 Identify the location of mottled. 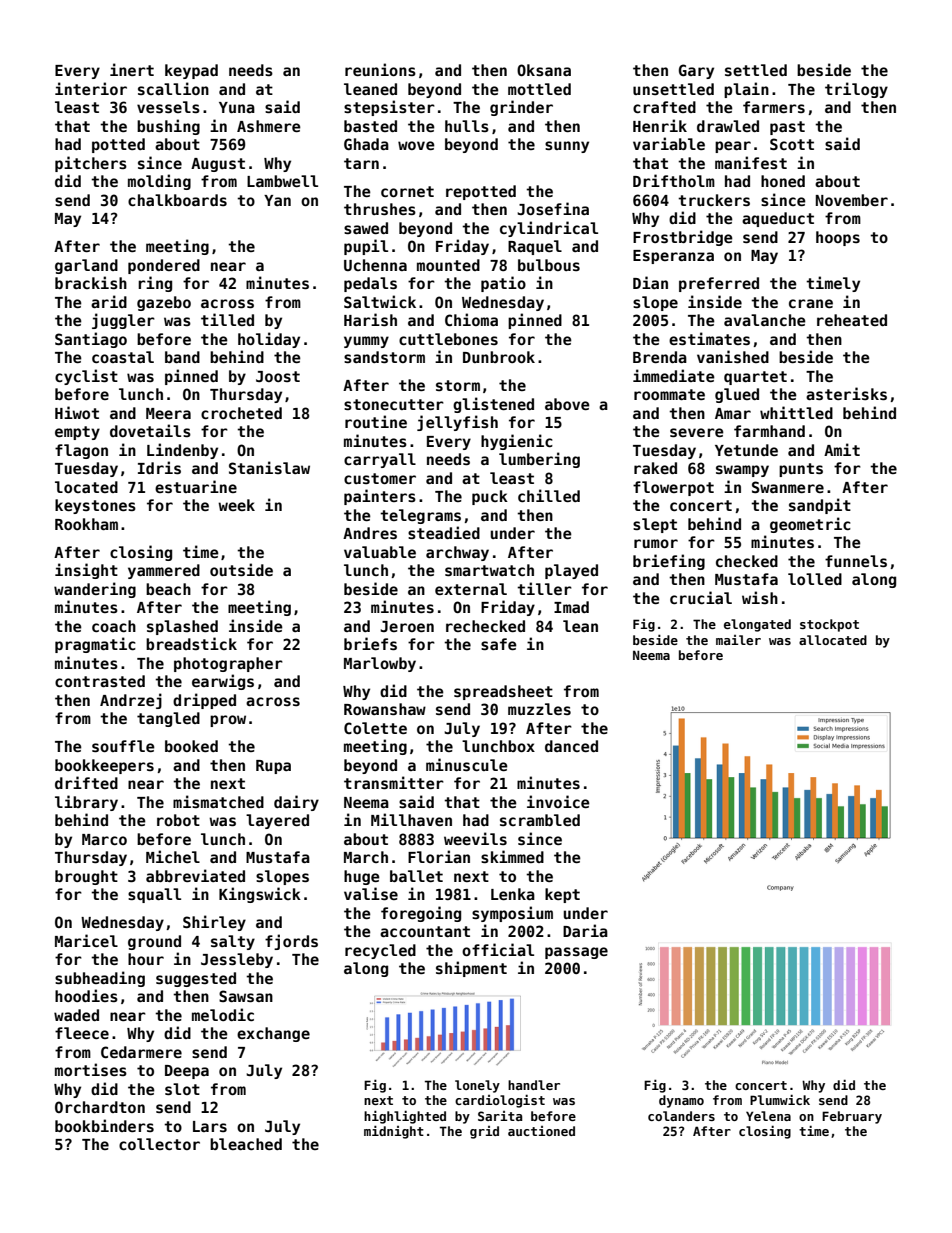
(539, 89).
